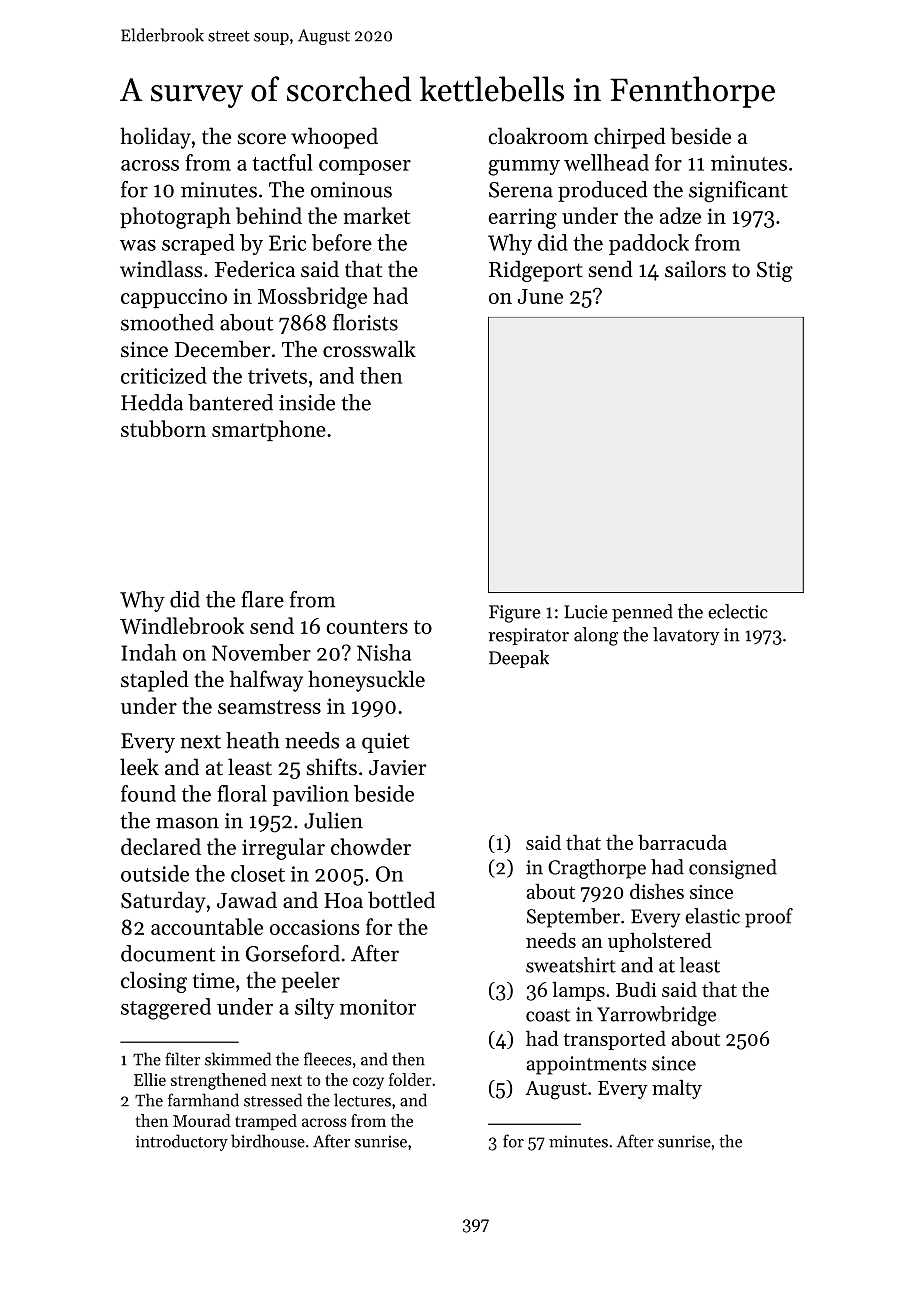 The height and width of the screenshot is (1311, 924). Describe the element at coordinates (366, 681) in the screenshot. I see `honeysuckle` at that location.
